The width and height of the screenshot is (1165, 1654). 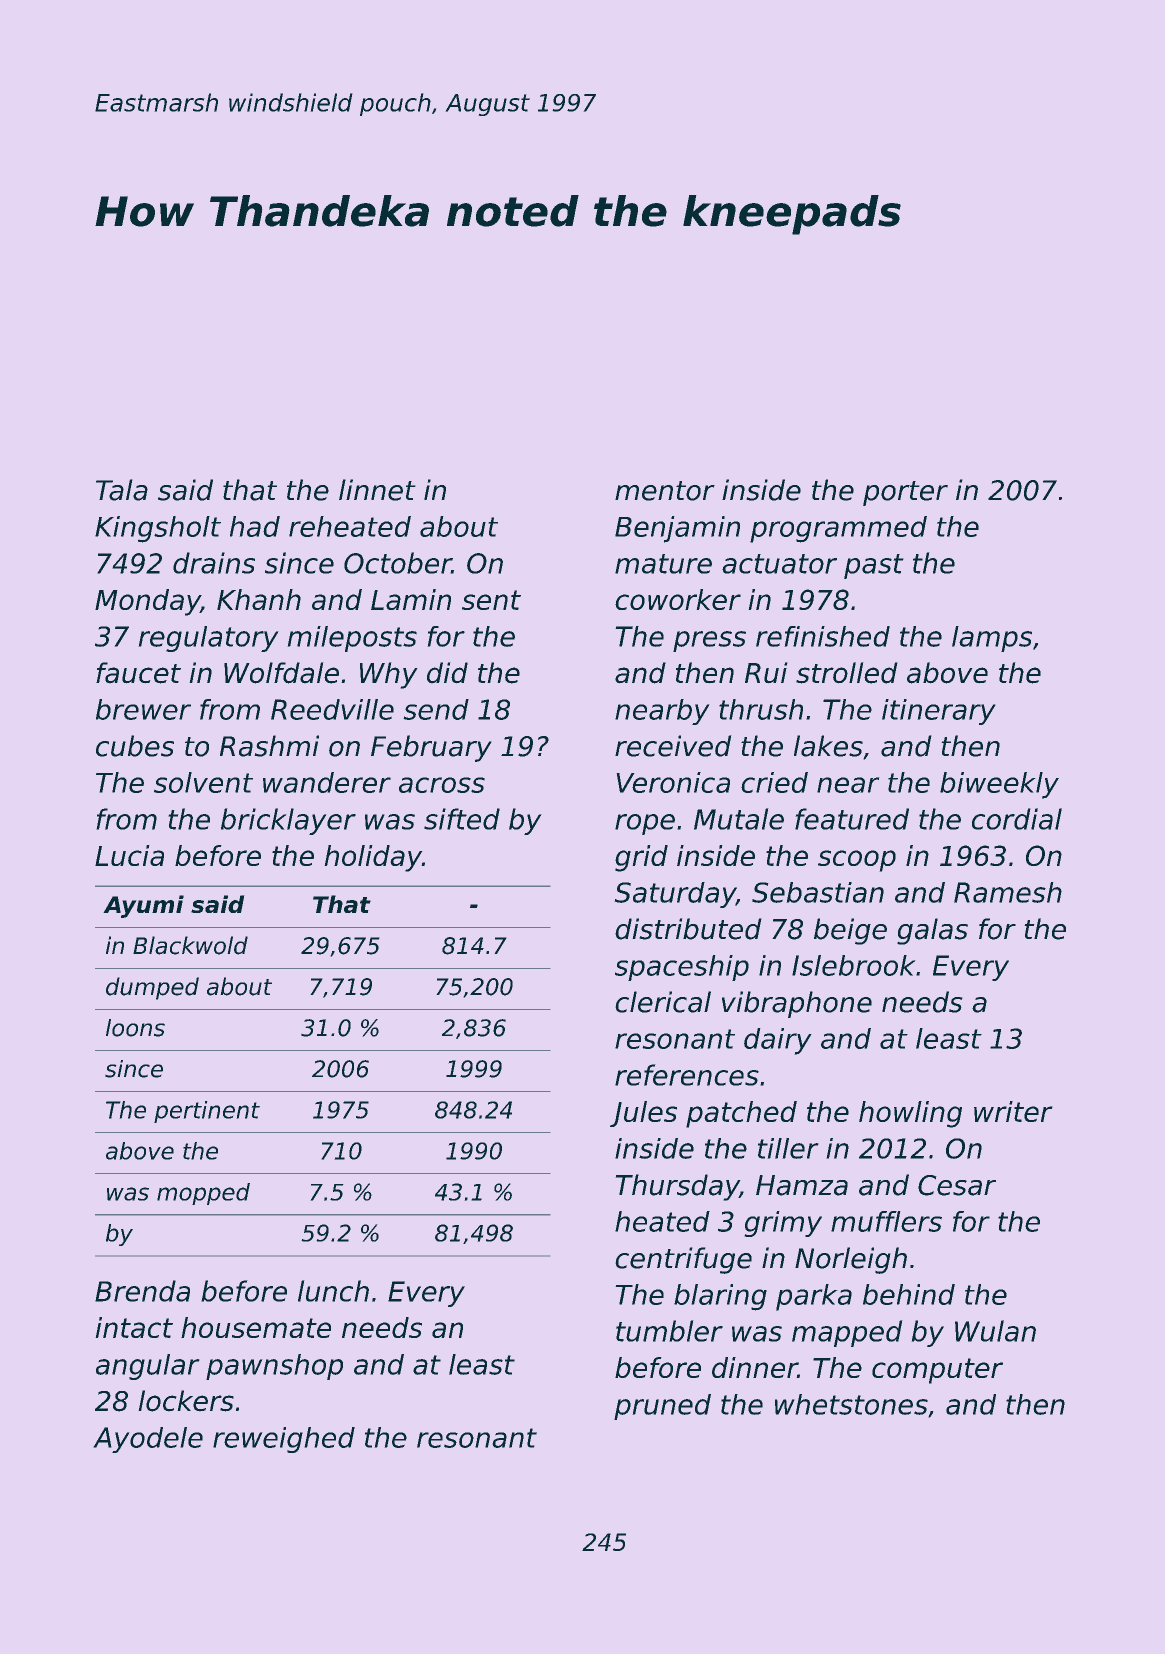 What do you see at coordinates (684, 1260) in the screenshot?
I see `centrifuge` at bounding box center [684, 1260].
